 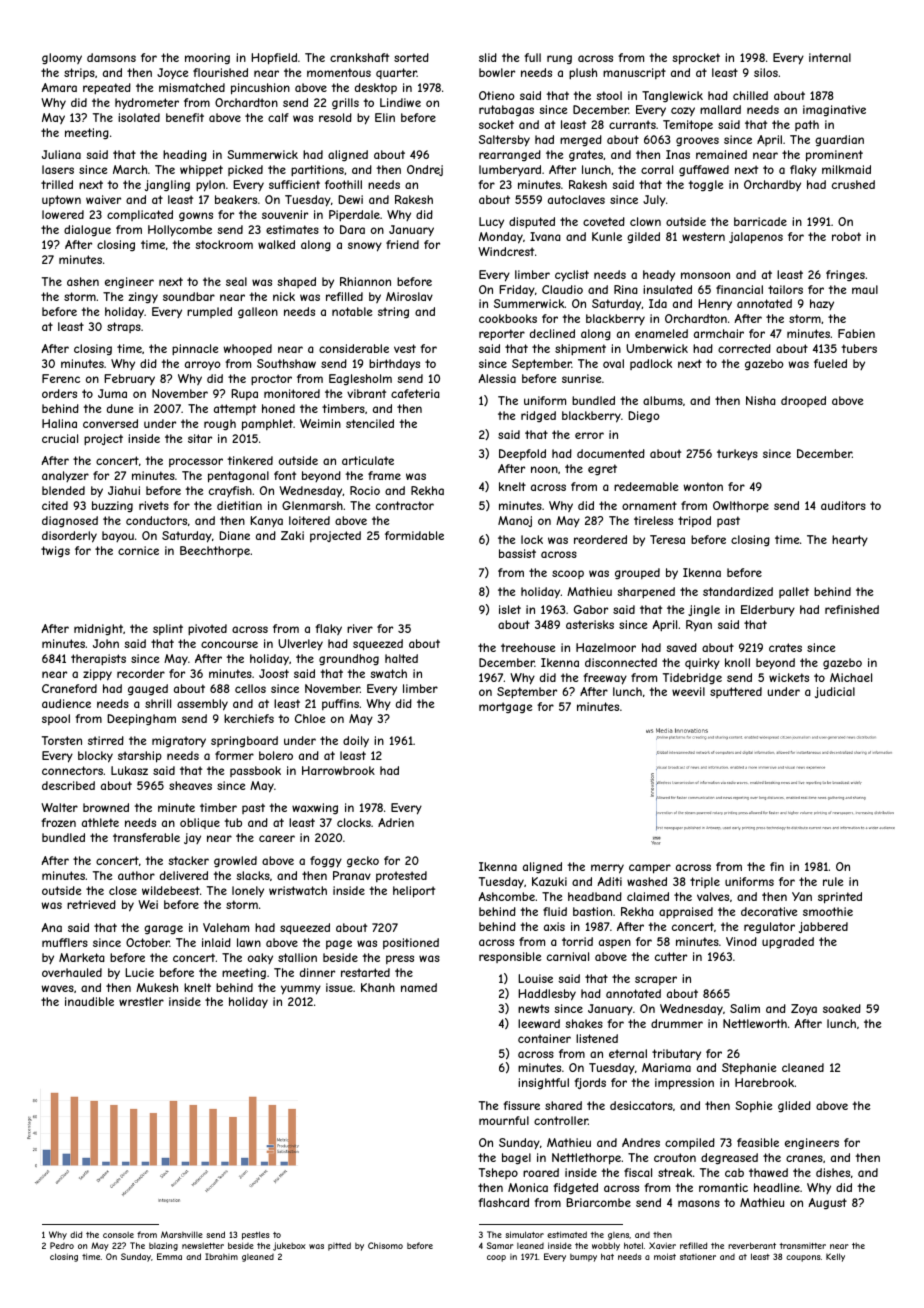 What do you see at coordinates (320, 423) in the page?
I see `Weimin` at bounding box center [320, 423].
